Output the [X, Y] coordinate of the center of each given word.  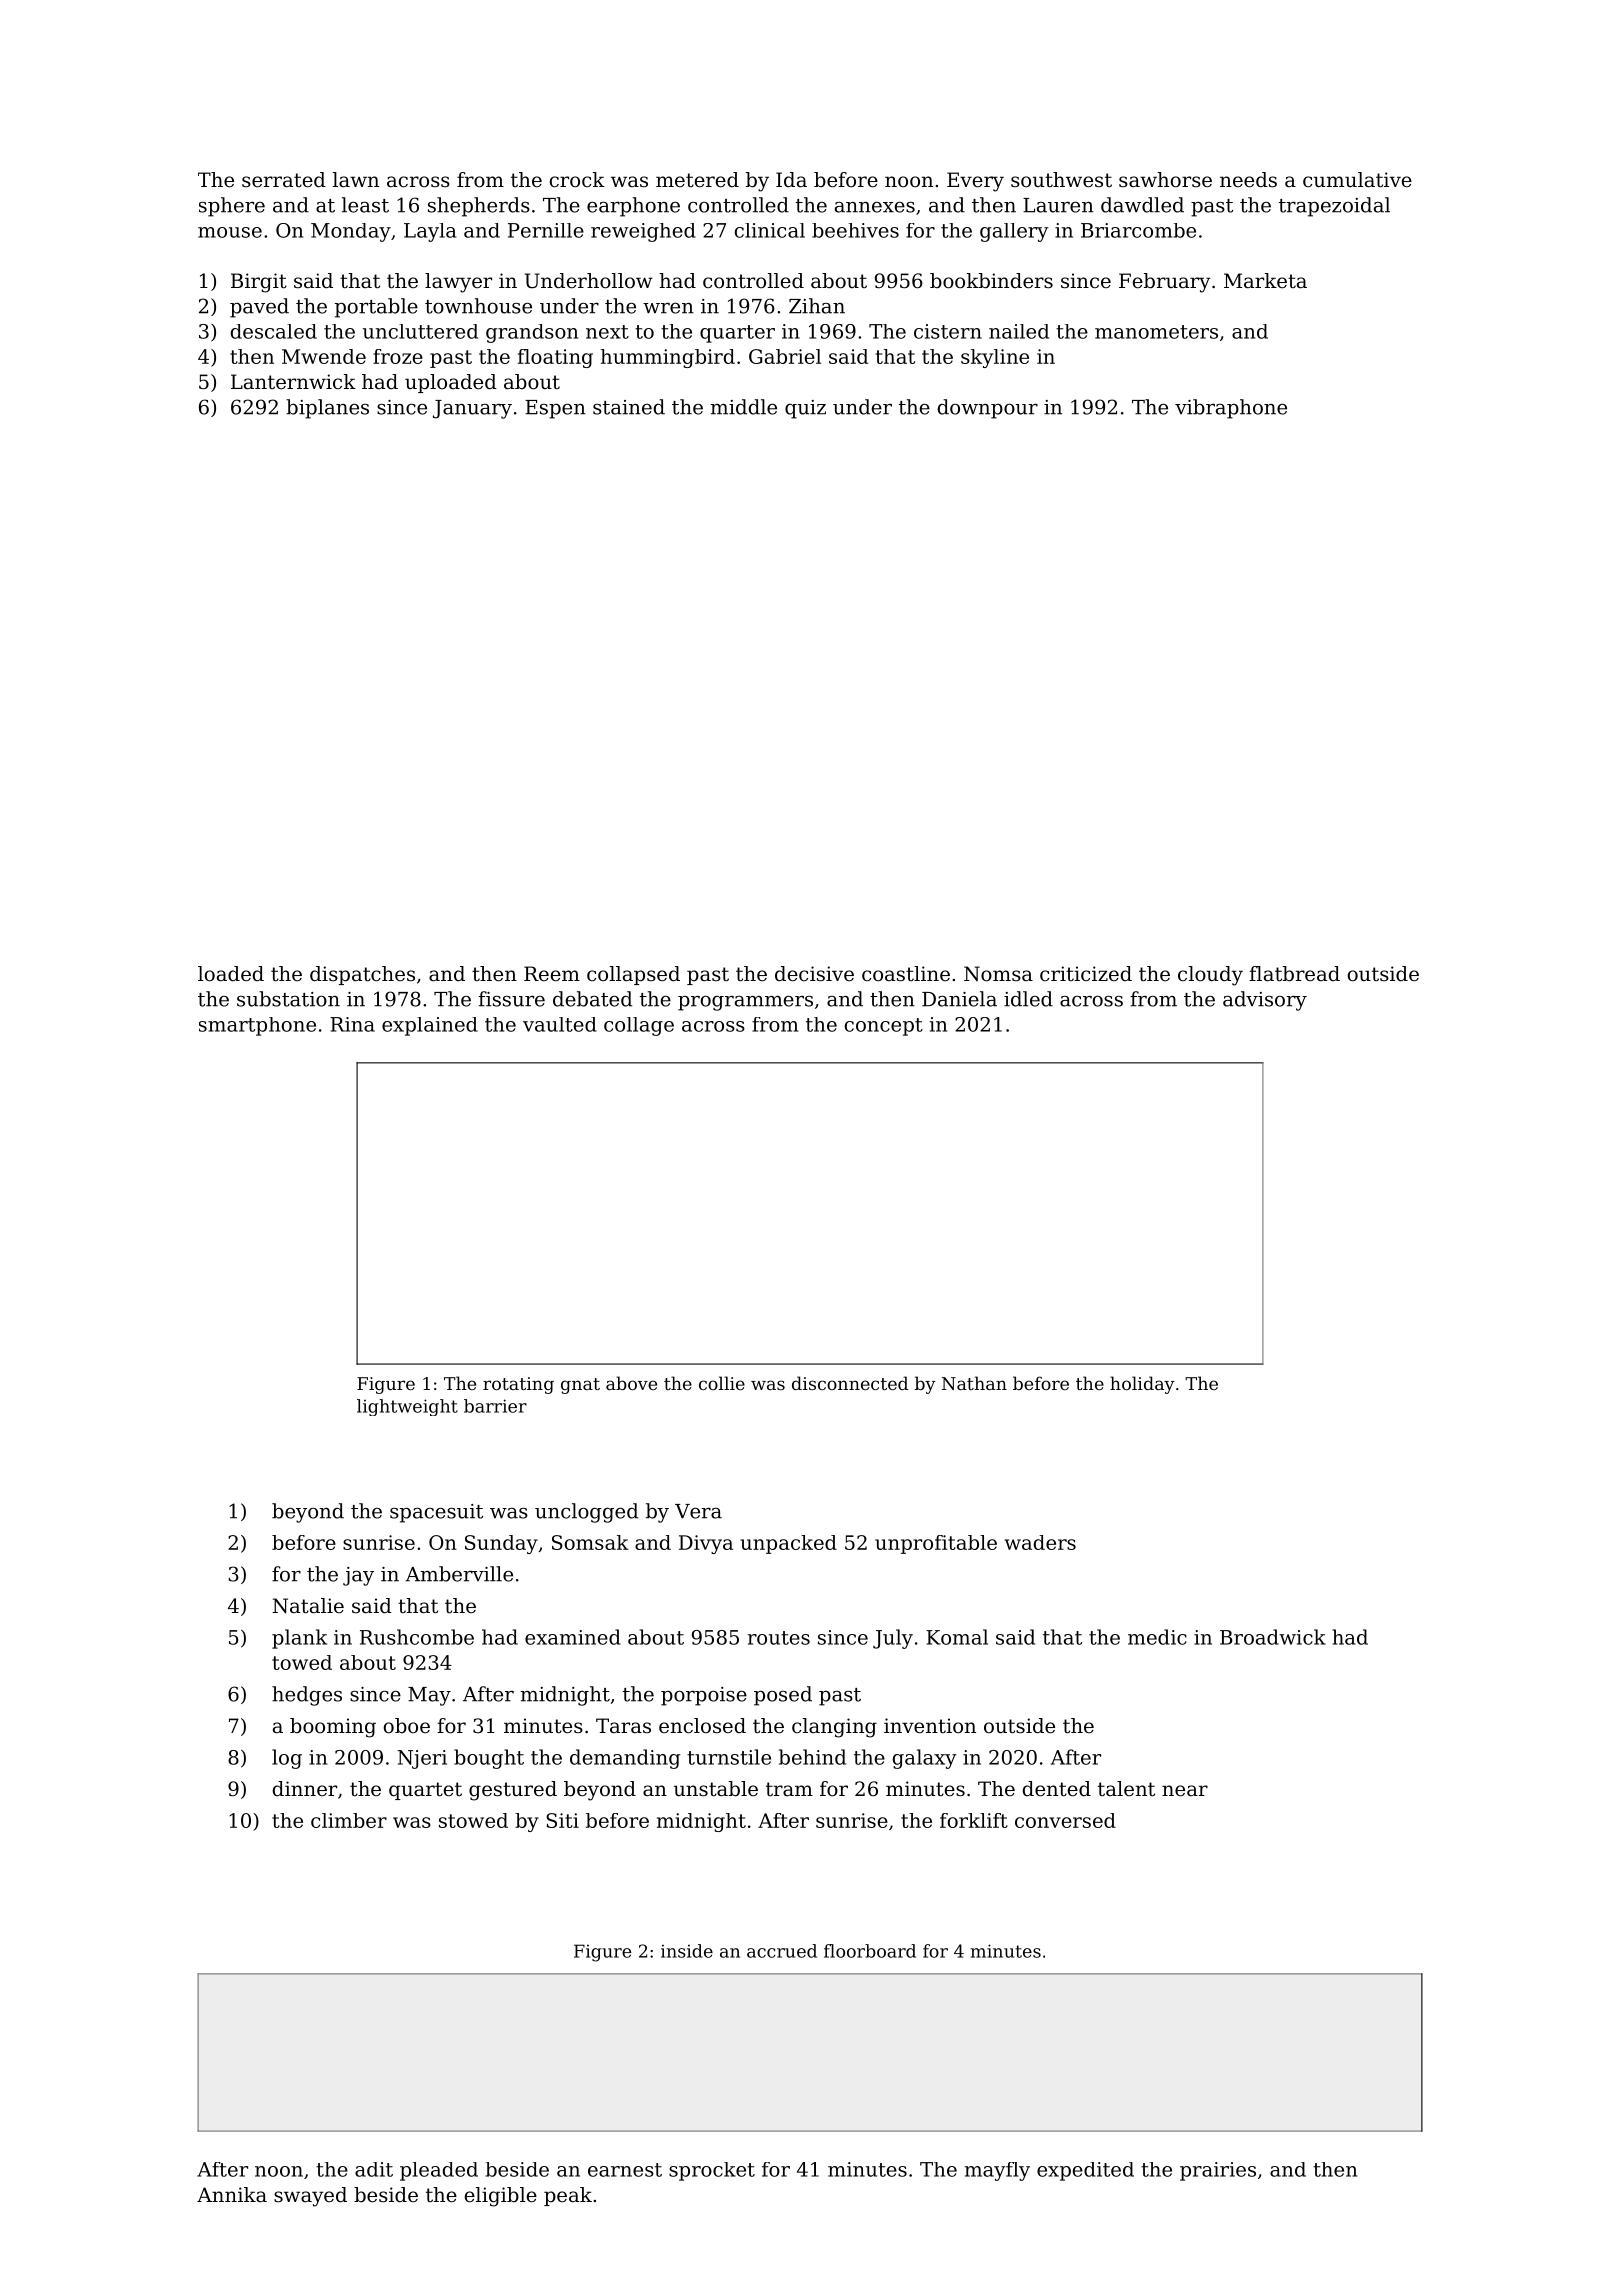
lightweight [407, 1407]
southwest [1061, 180]
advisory [1265, 1001]
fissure [511, 999]
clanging [834, 1728]
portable [376, 308]
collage [639, 1026]
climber [349, 1820]
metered [697, 180]
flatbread [1294, 974]
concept [884, 1027]
